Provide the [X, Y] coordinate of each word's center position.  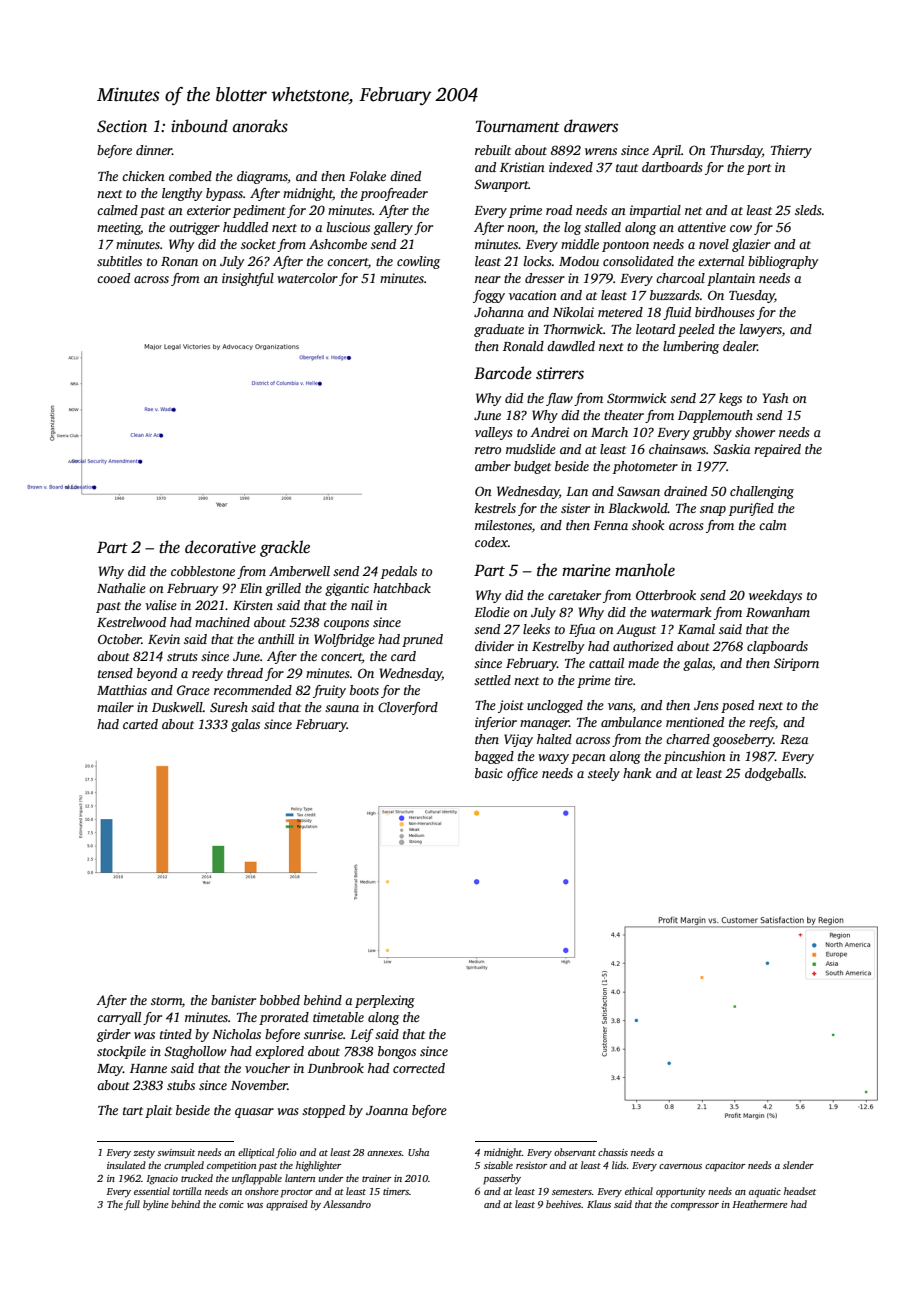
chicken [143, 176]
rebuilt [493, 150]
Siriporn [796, 664]
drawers [591, 126]
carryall [119, 1018]
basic [489, 773]
